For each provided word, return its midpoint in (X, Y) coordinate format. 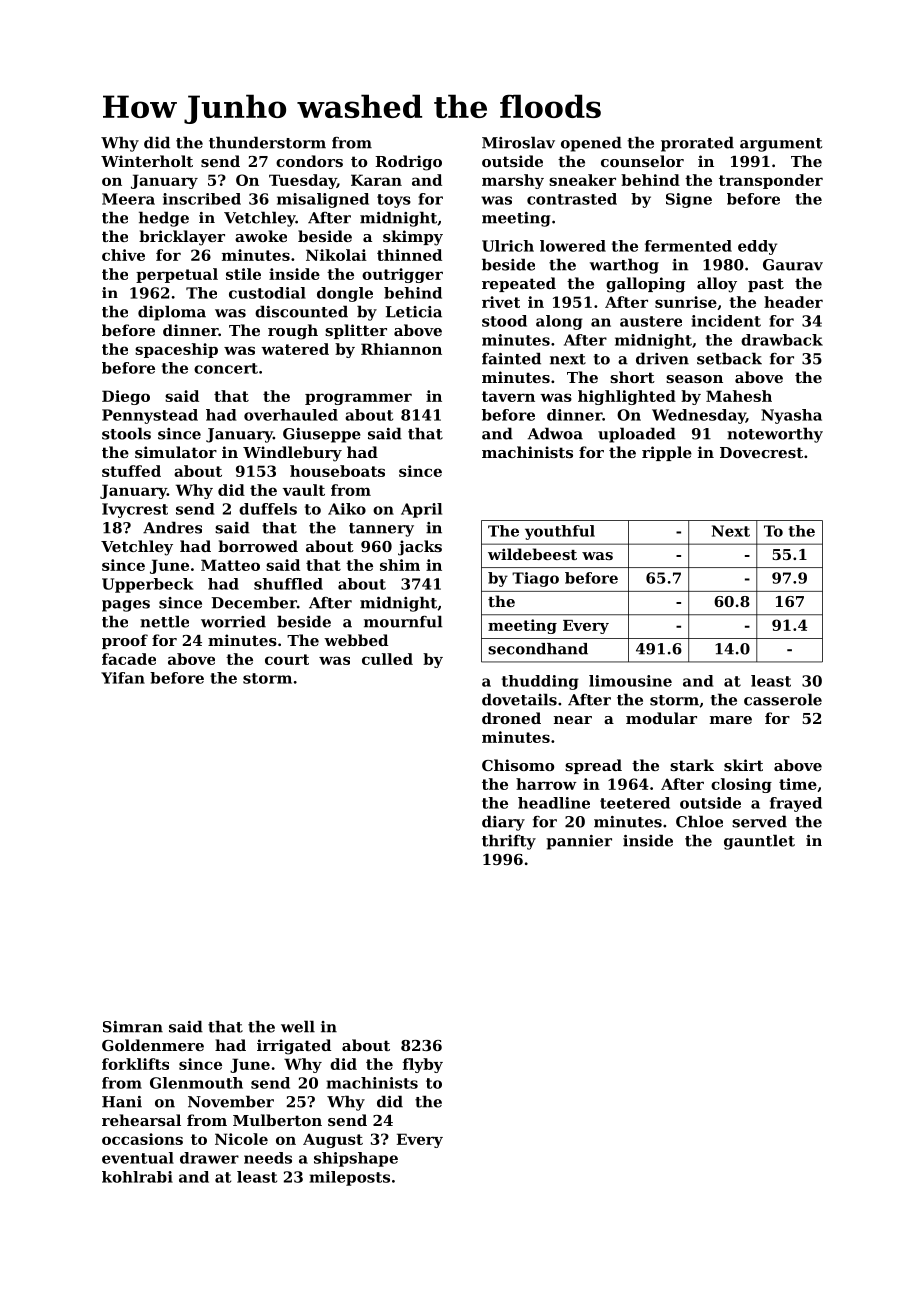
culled (387, 659)
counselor (642, 161)
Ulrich (508, 246)
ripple (667, 453)
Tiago (535, 579)
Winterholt (147, 161)
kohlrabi (137, 1177)
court (287, 659)
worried (233, 621)
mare (731, 720)
